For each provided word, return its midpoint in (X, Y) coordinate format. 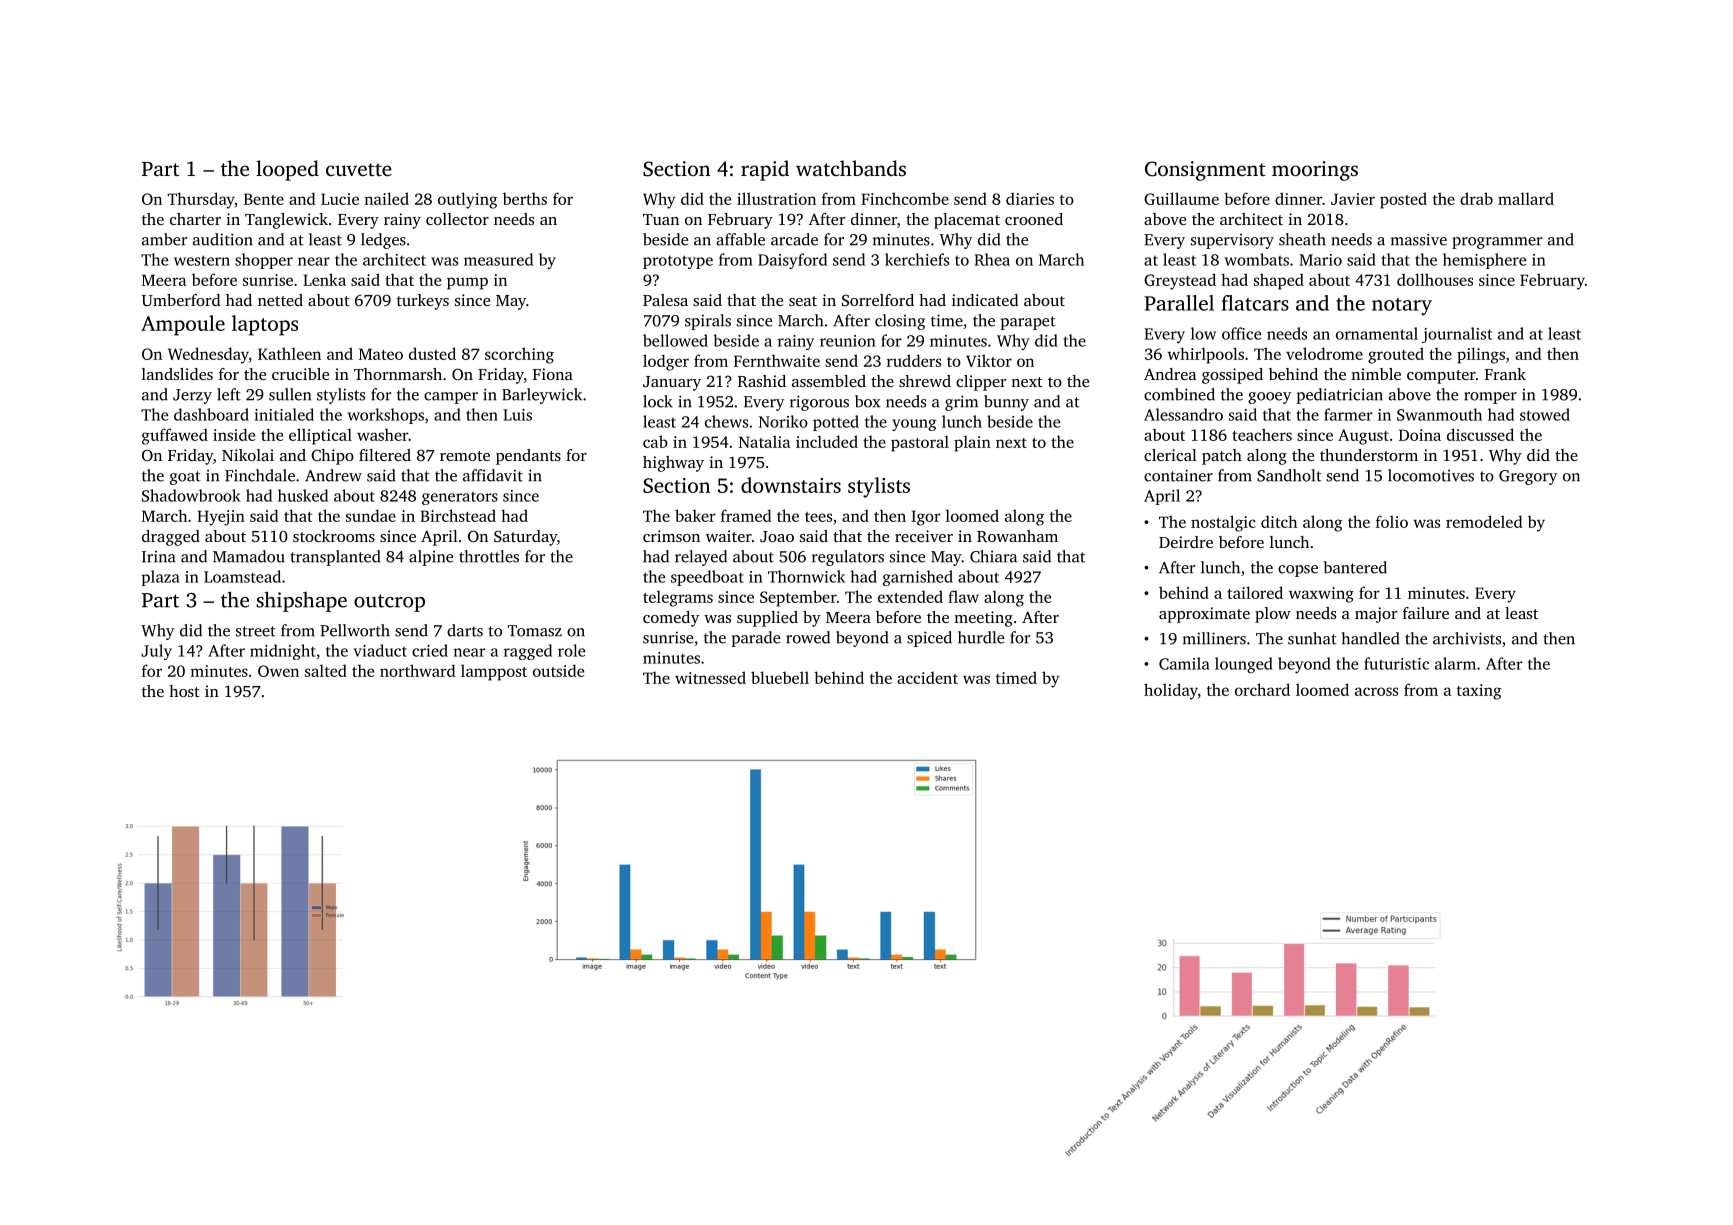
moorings (1315, 171)
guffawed (175, 436)
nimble (1376, 374)
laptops (265, 325)
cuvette (359, 169)
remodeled (1484, 521)
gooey (1269, 398)
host (184, 691)
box (867, 401)
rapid (765, 170)
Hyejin (221, 518)
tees (818, 517)
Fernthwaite (777, 360)
